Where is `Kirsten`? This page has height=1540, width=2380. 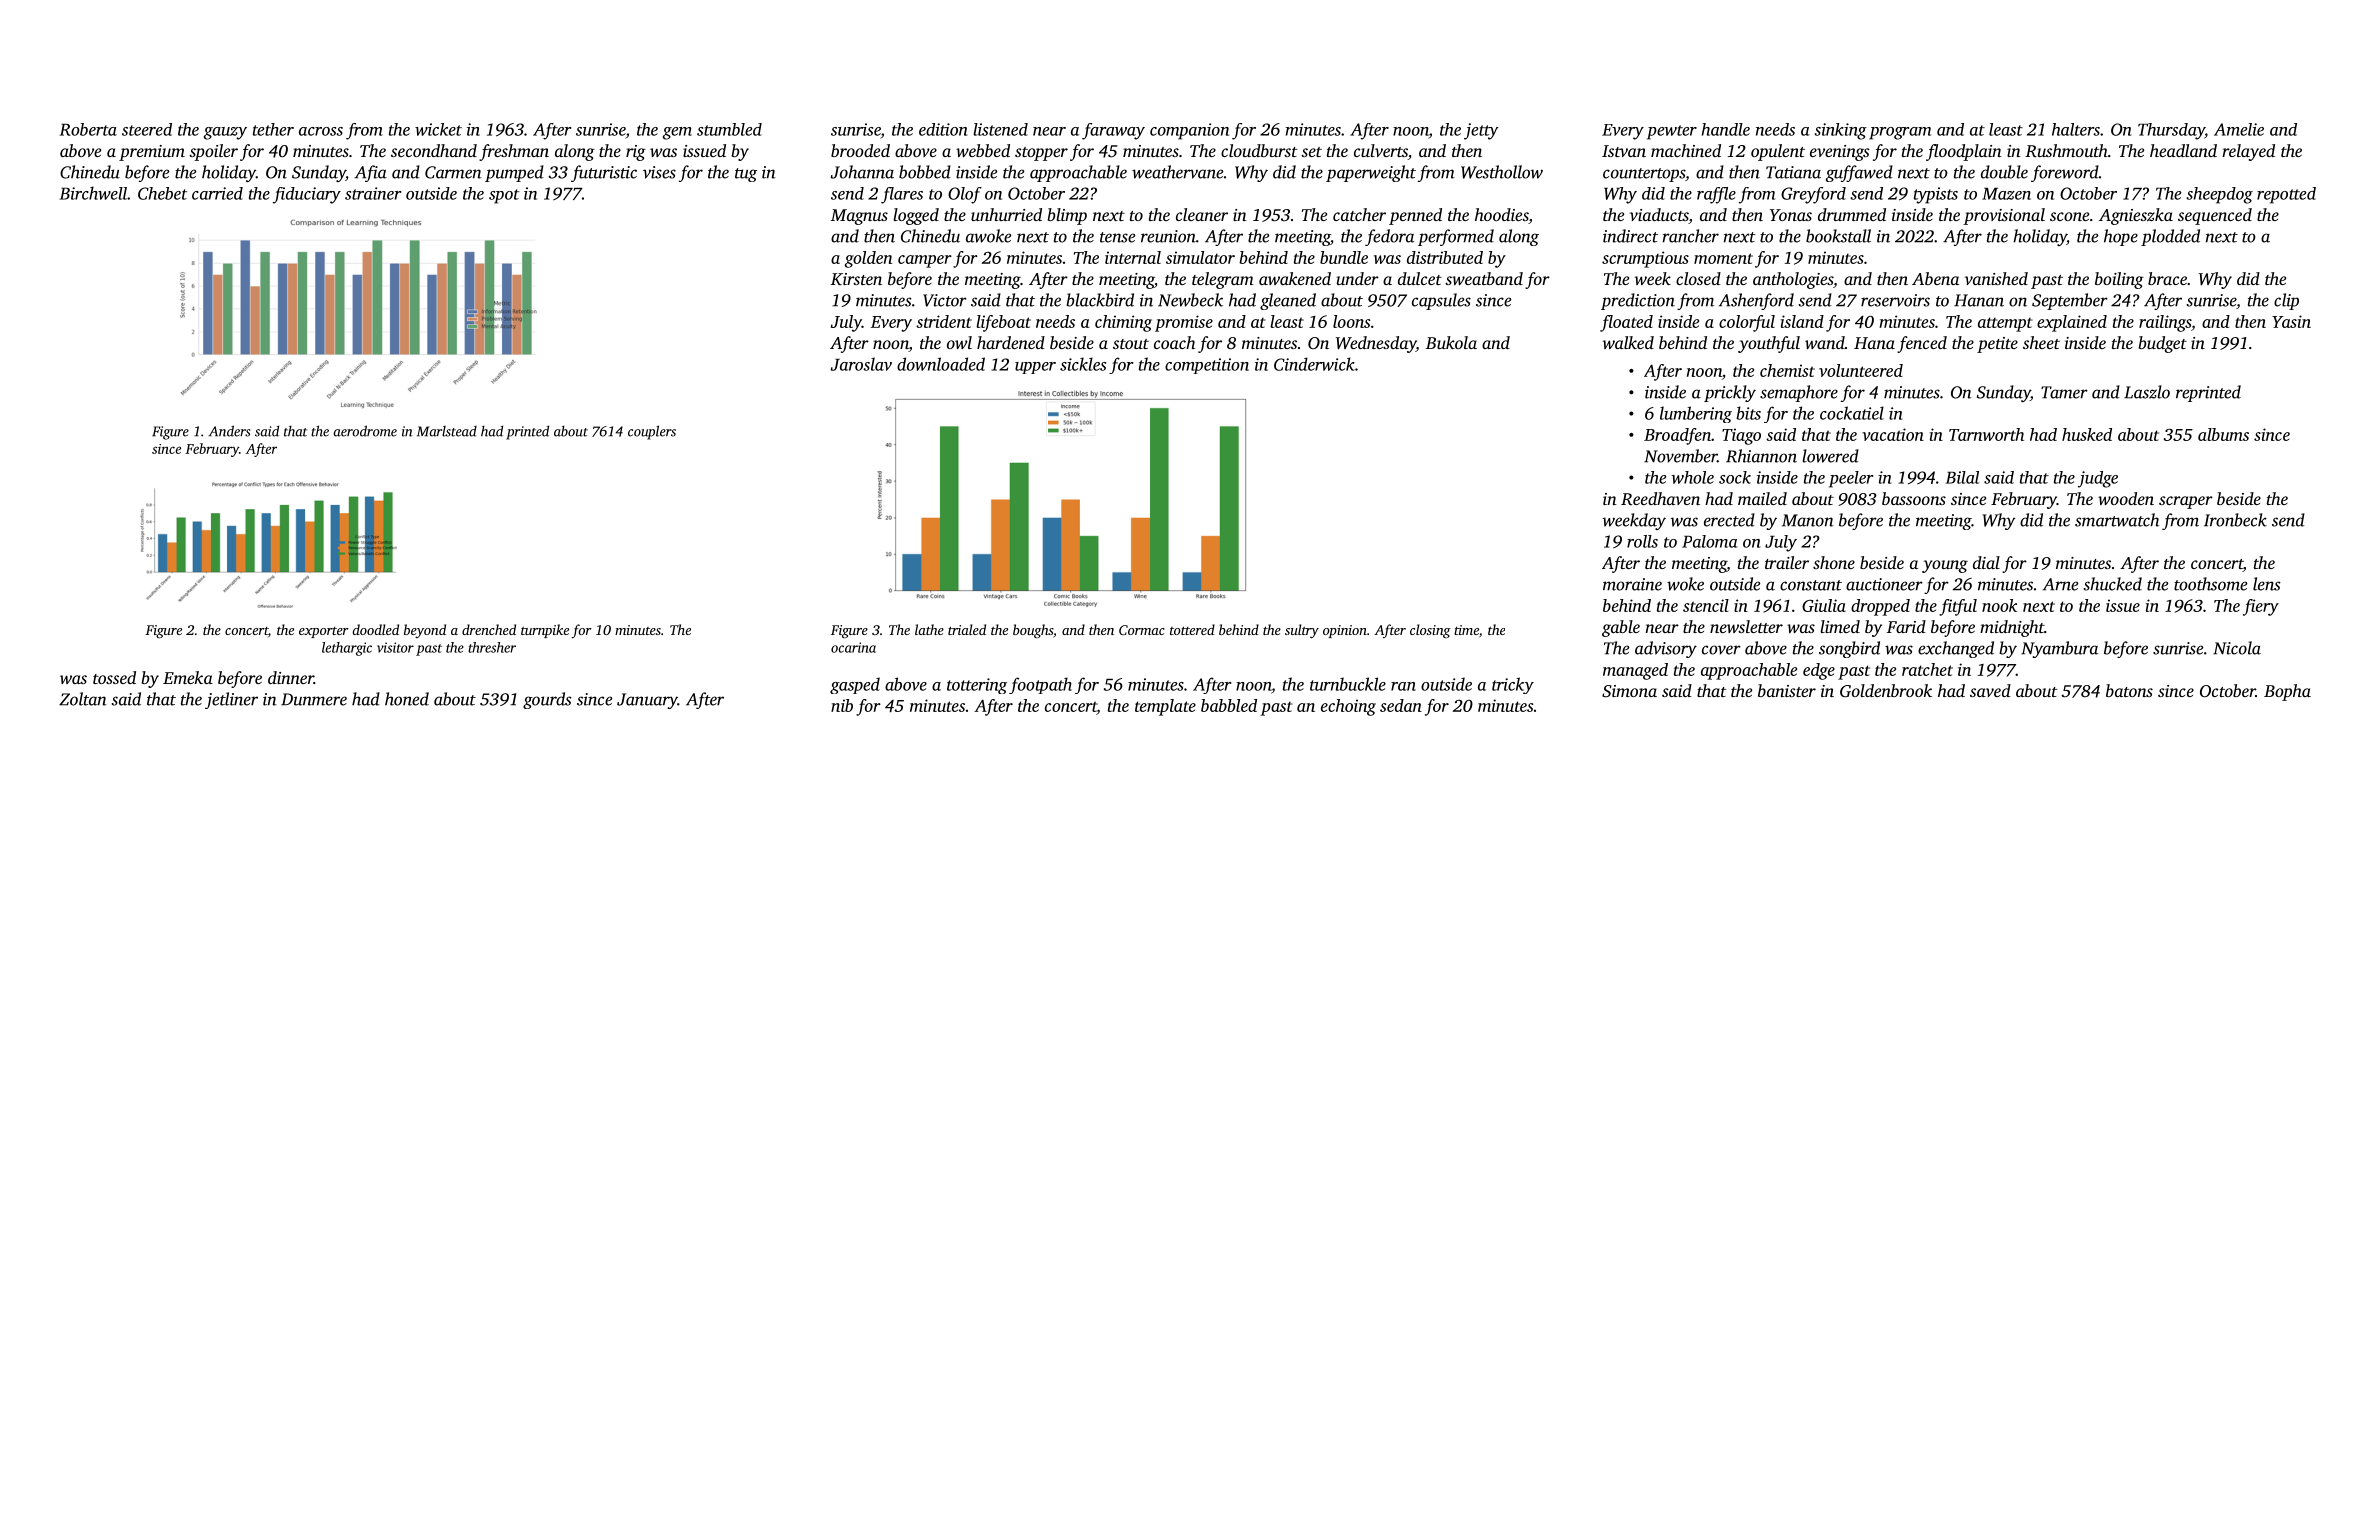 Kirsten is located at coordinates (856, 279).
